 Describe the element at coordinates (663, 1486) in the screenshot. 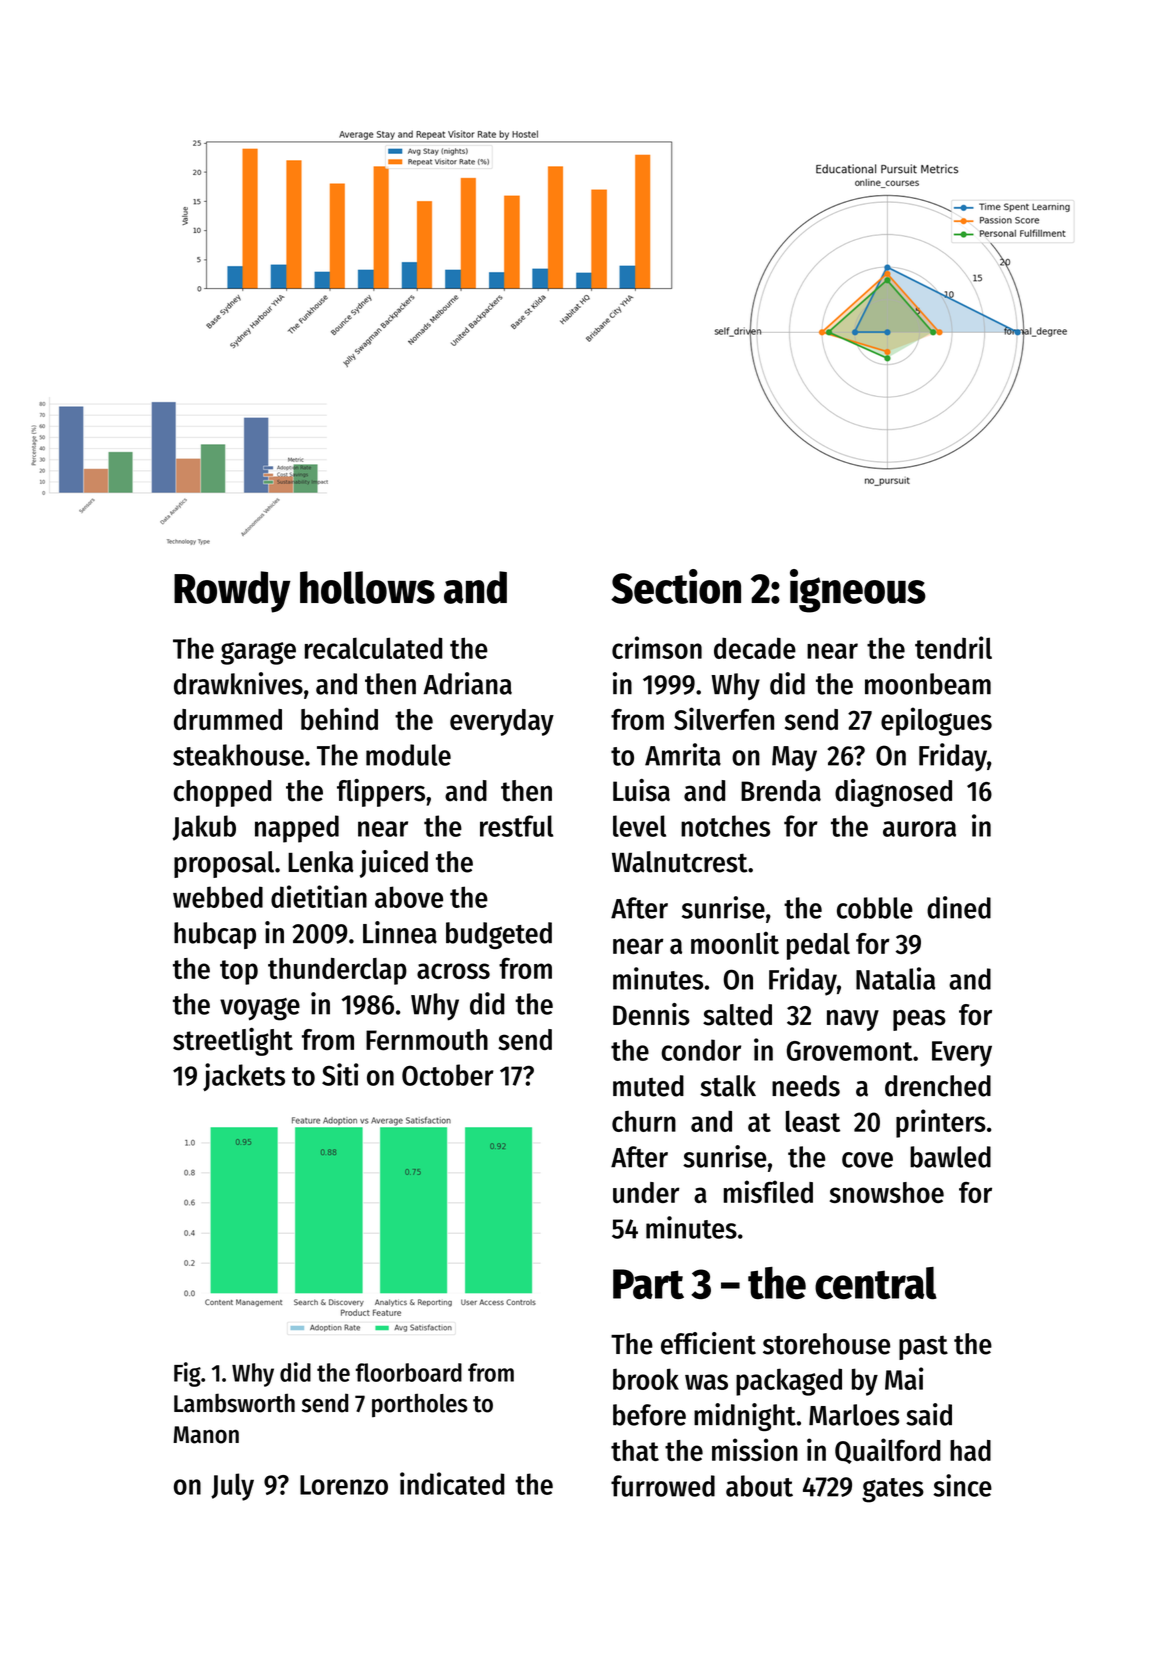

I see `furrowed` at that location.
